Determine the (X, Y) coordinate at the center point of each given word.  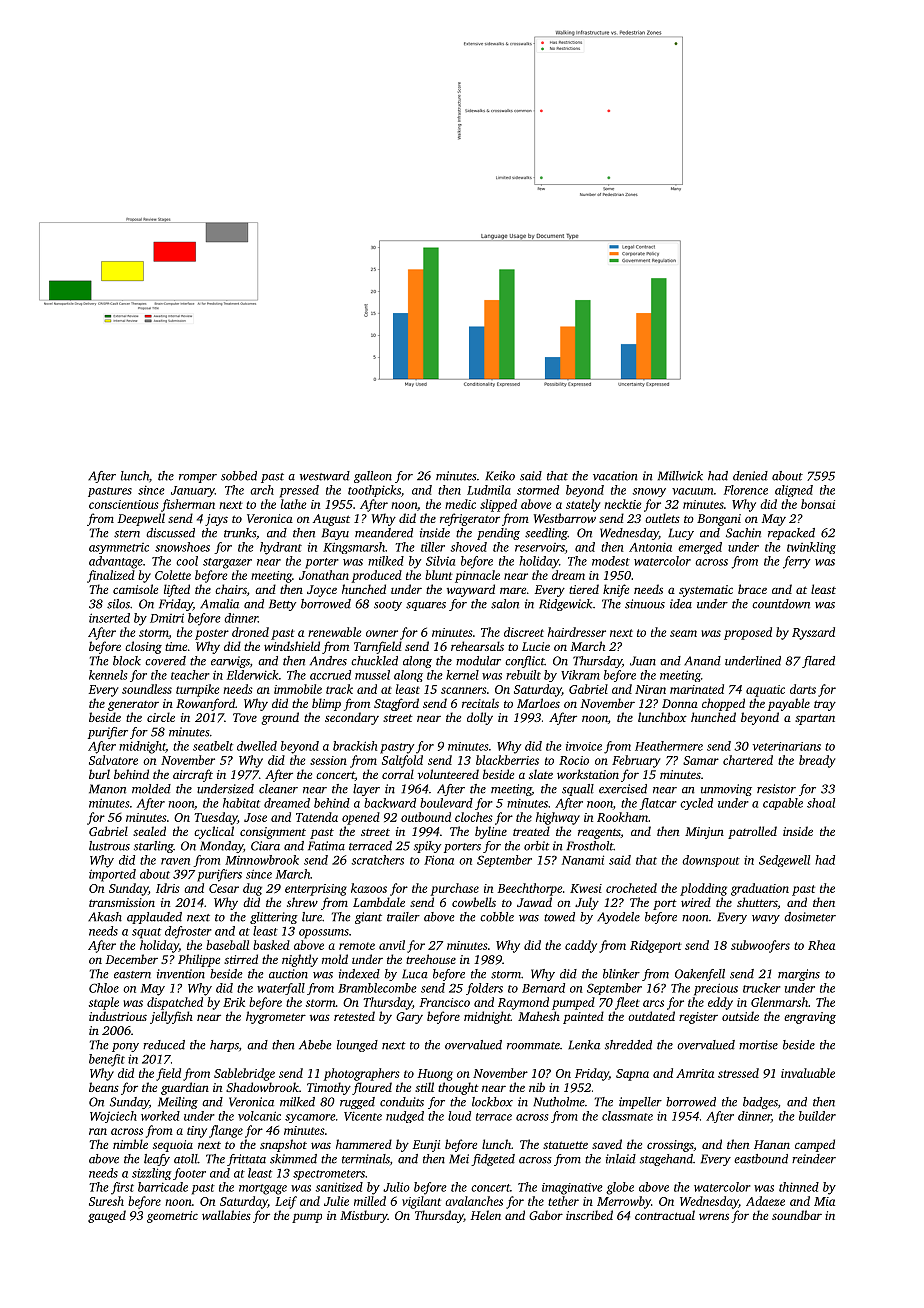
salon (505, 604)
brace (752, 589)
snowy (649, 492)
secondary (352, 718)
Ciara (265, 846)
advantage (116, 562)
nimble (130, 1144)
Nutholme (559, 1102)
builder (817, 1116)
